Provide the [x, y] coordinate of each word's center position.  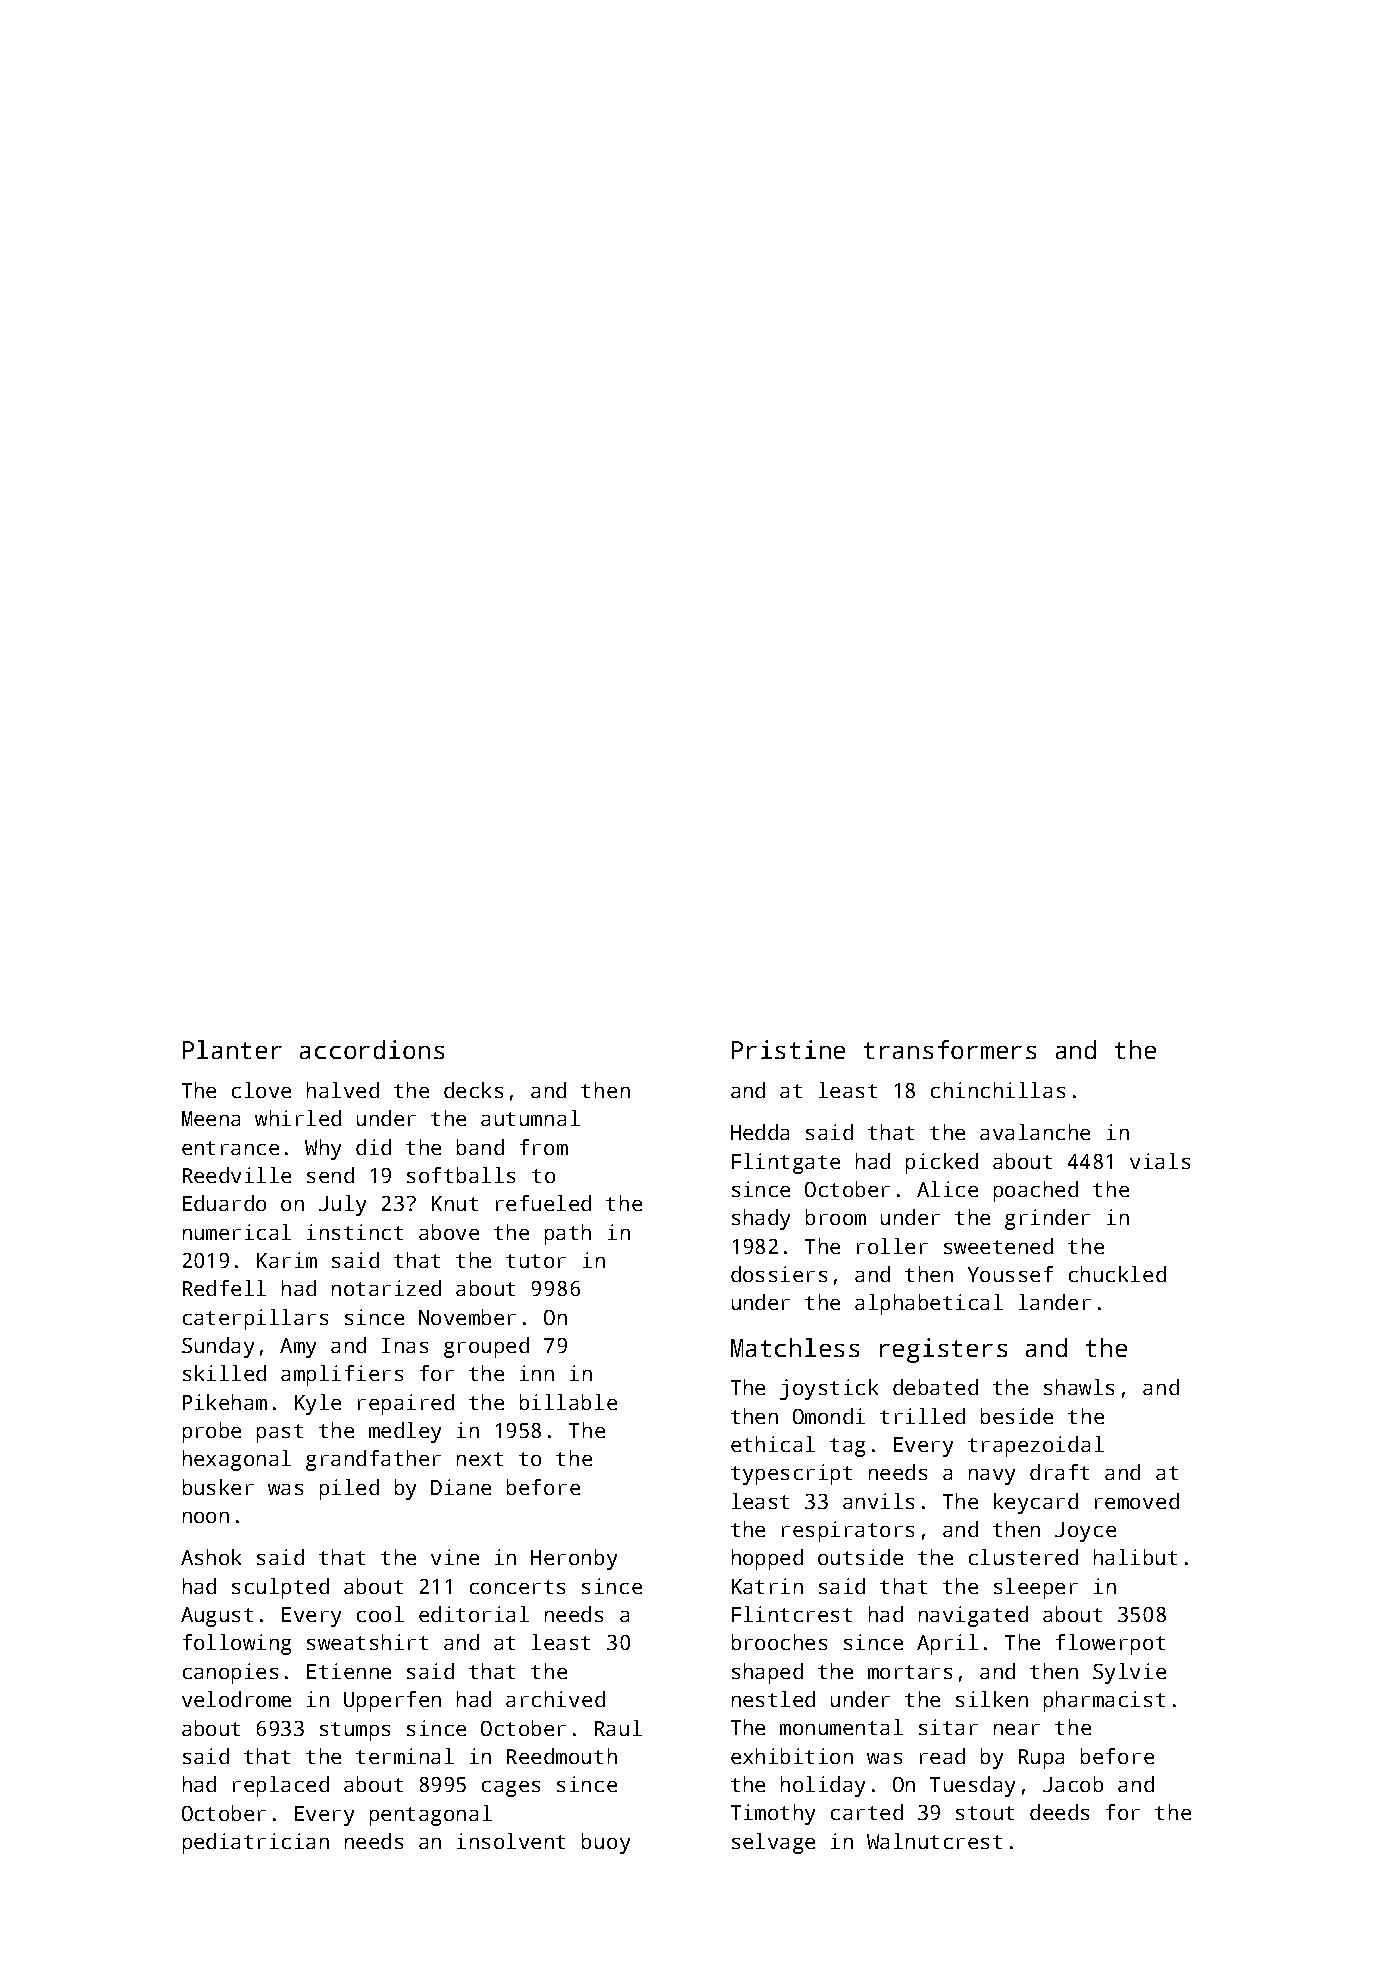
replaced [281, 1786]
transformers [950, 1049]
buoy [606, 1843]
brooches [779, 1642]
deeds [1059, 1812]
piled [349, 1489]
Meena [211, 1118]
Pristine [788, 1049]
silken [992, 1699]
